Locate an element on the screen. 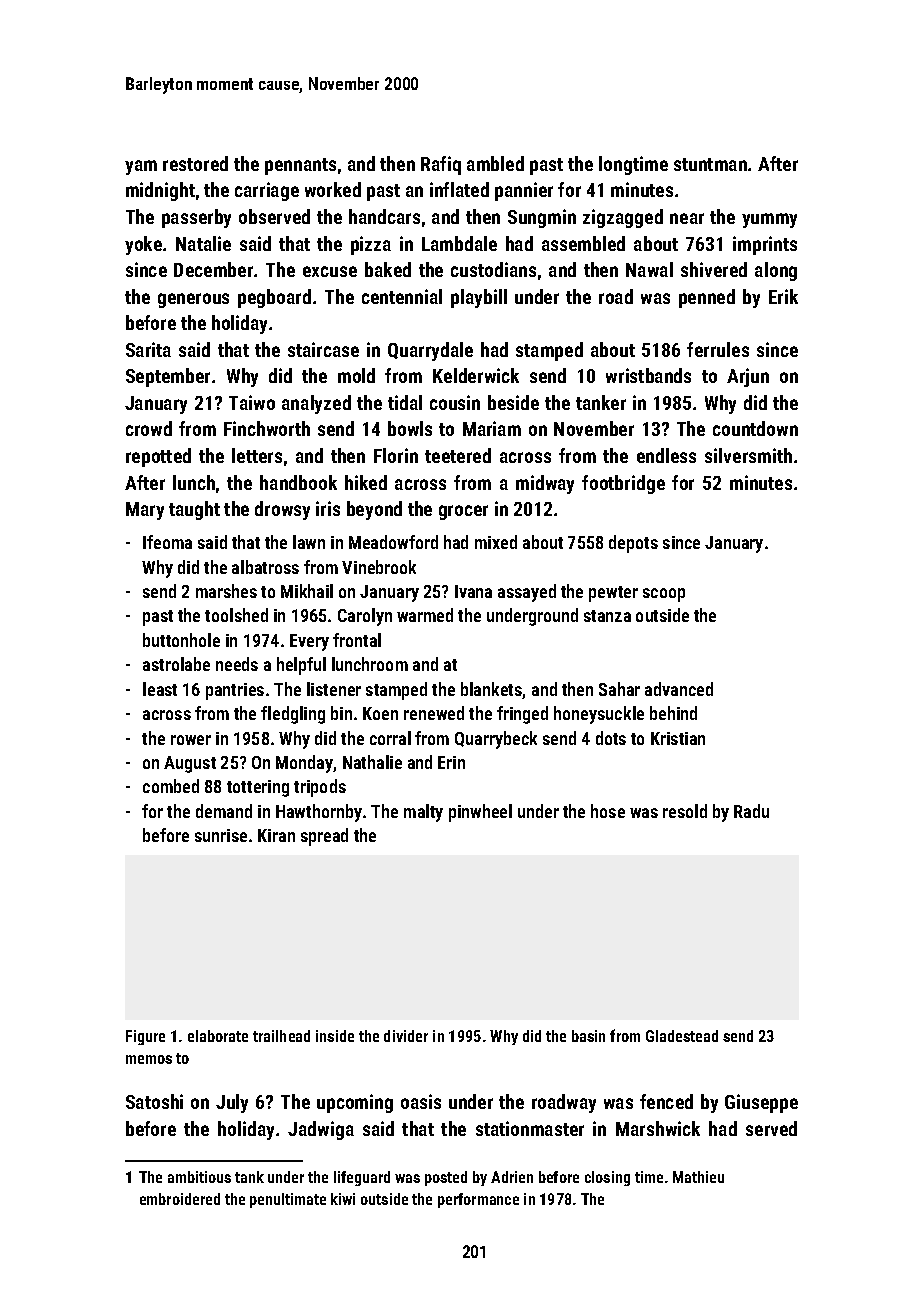 The width and height of the screenshot is (924, 1311). Radu is located at coordinates (751, 811).
